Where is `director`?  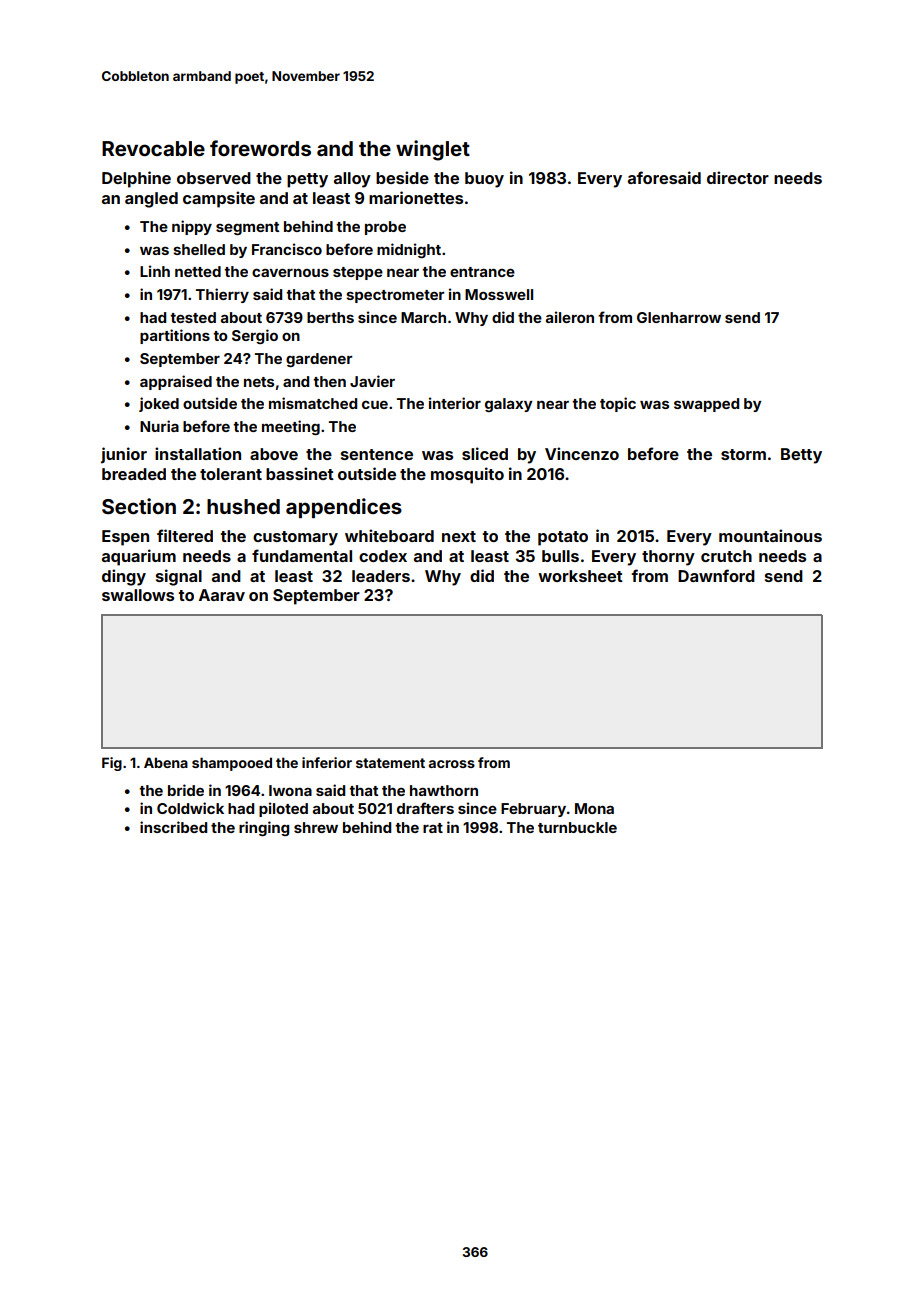
director is located at coordinates (738, 177).
